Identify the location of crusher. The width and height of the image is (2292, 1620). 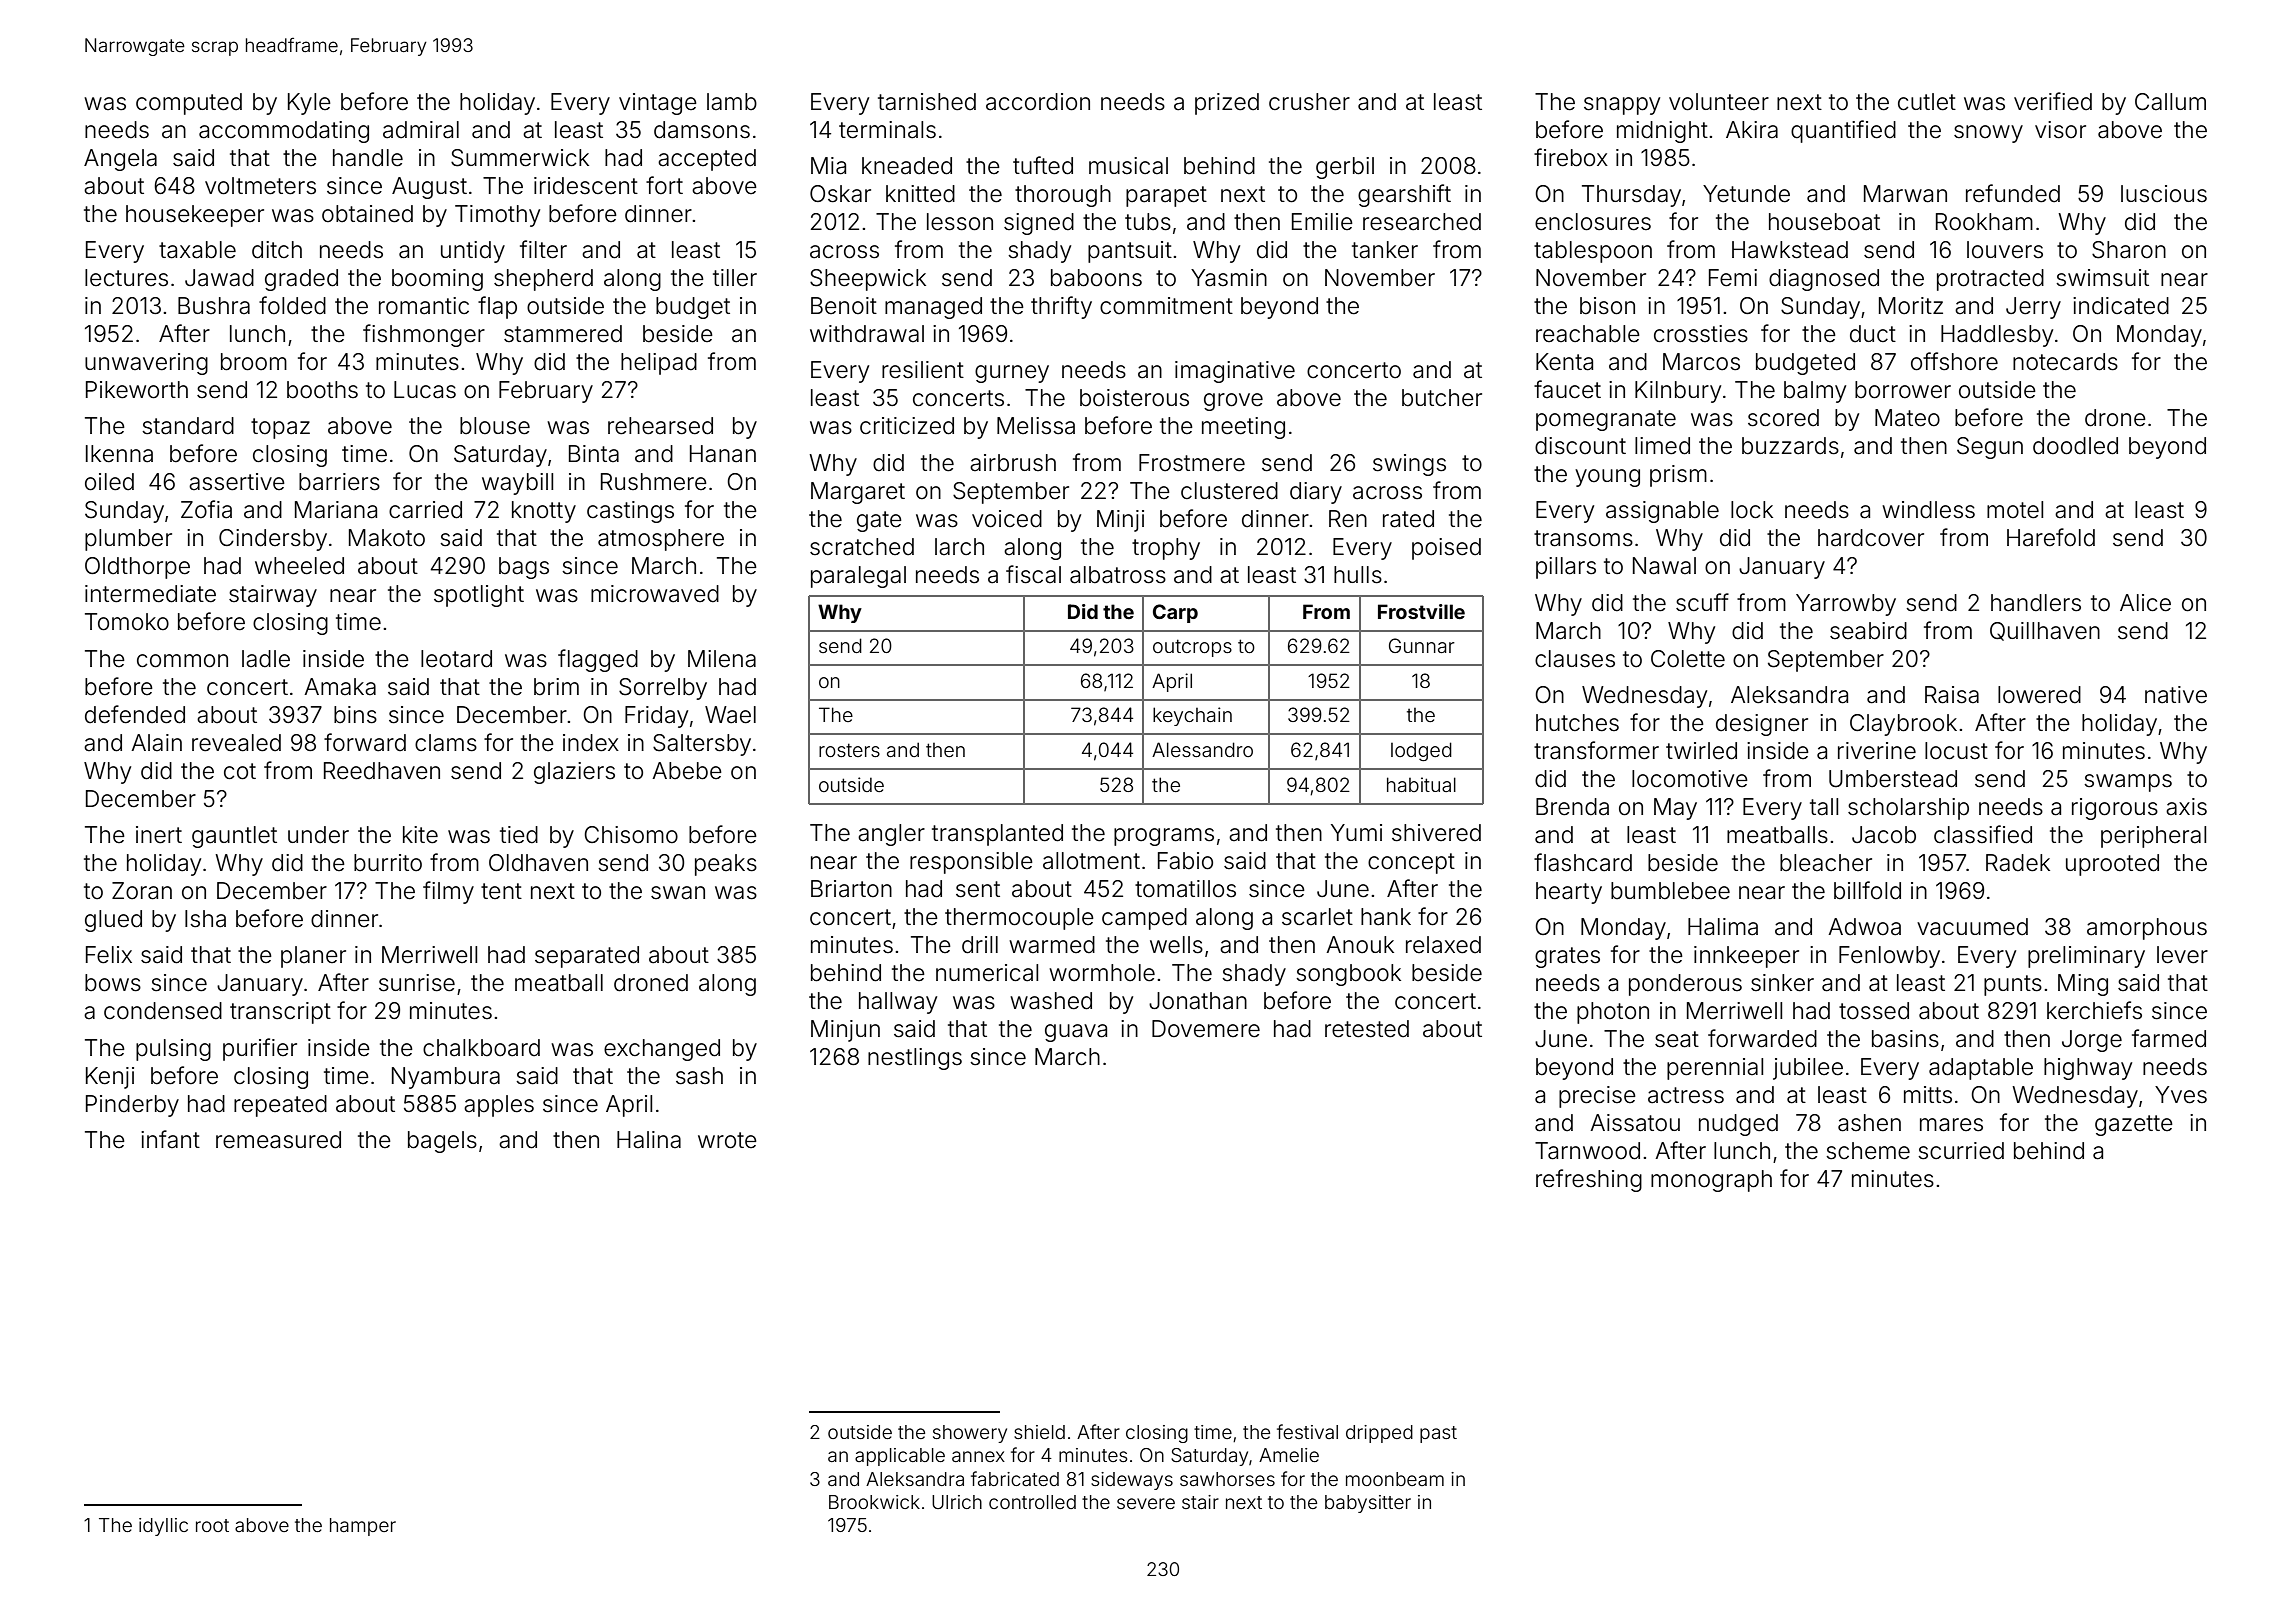
(1309, 102).
